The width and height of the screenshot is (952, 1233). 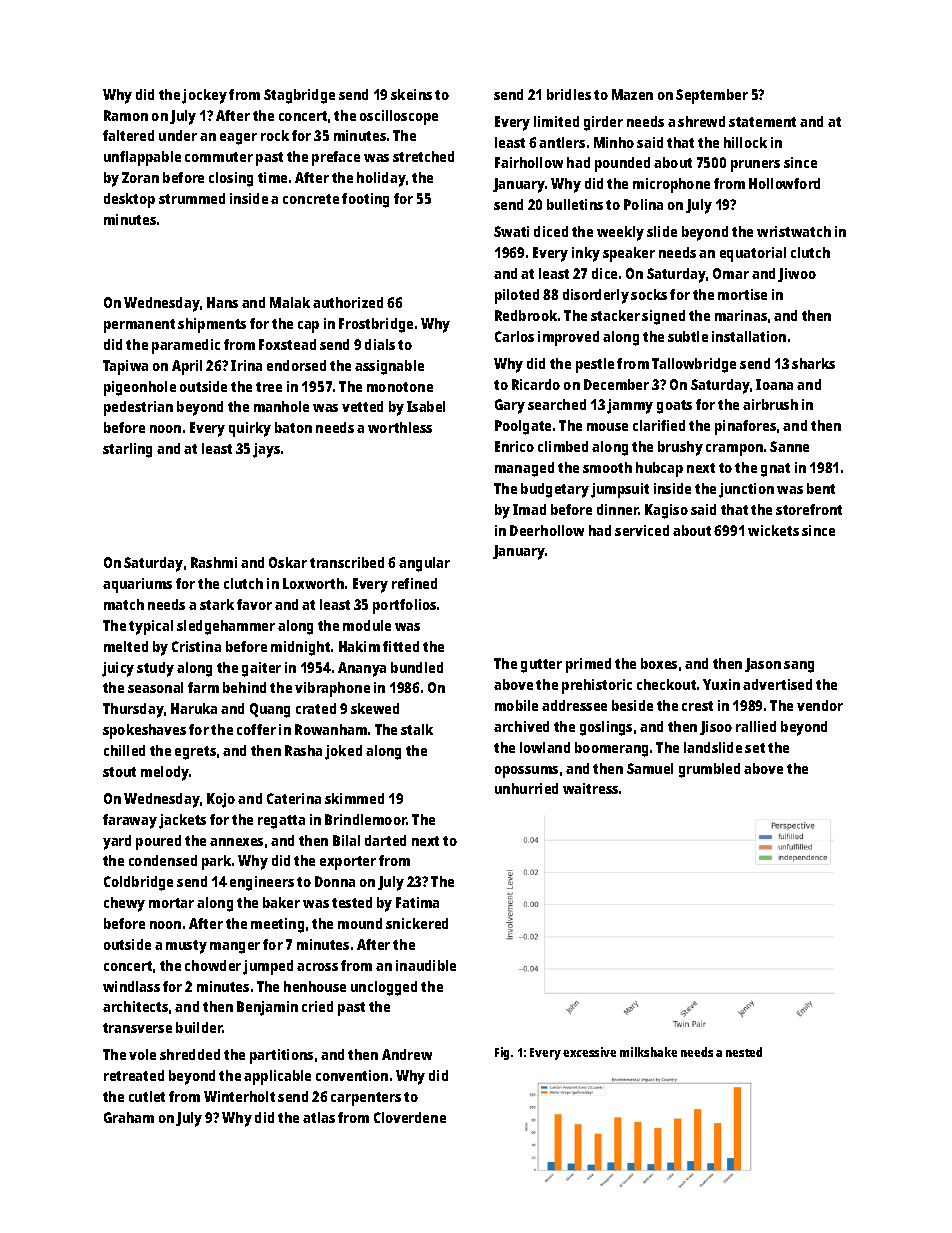 I want to click on statement, so click(x=762, y=122).
